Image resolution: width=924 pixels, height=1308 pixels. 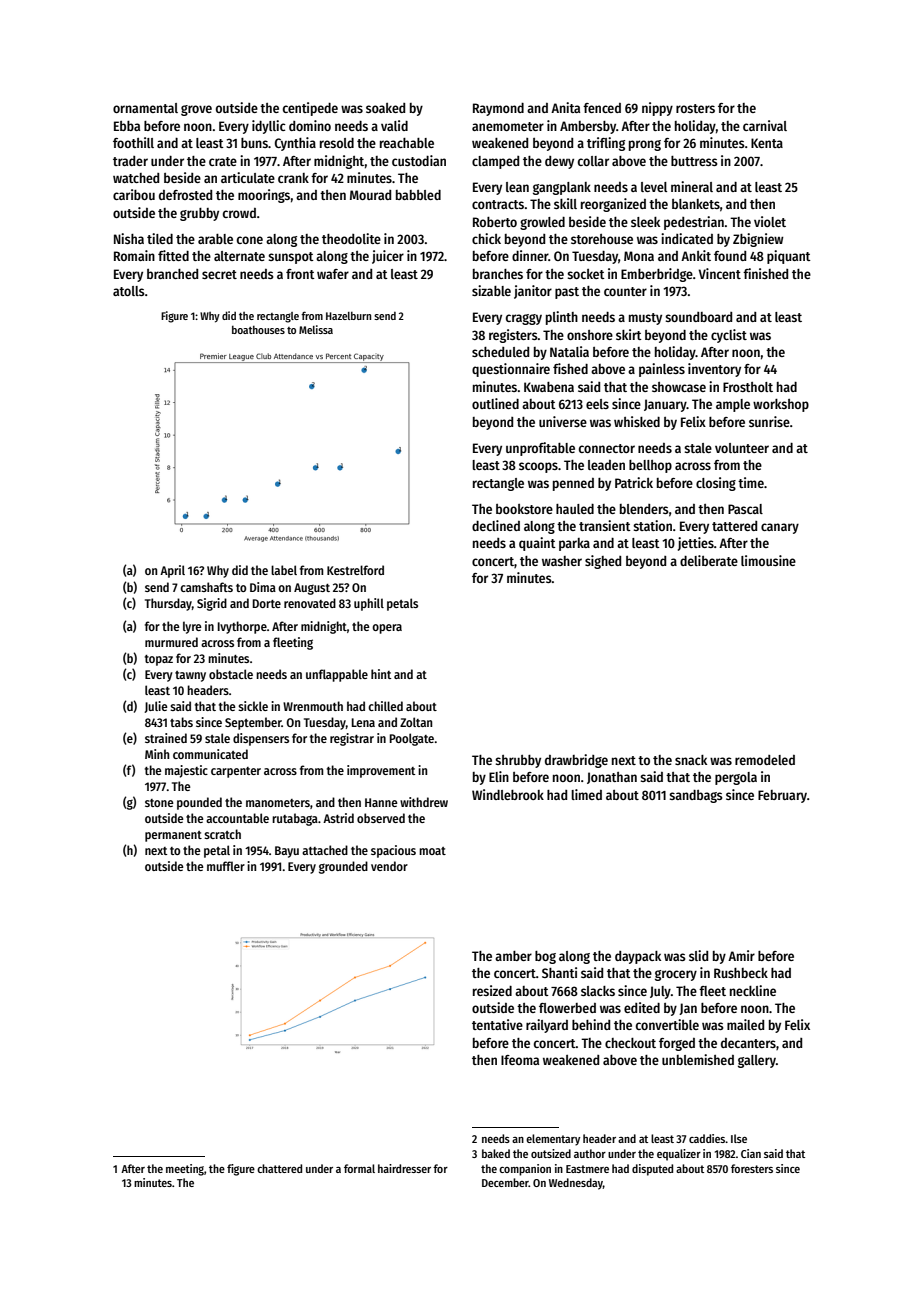 I want to click on level, so click(x=654, y=187).
